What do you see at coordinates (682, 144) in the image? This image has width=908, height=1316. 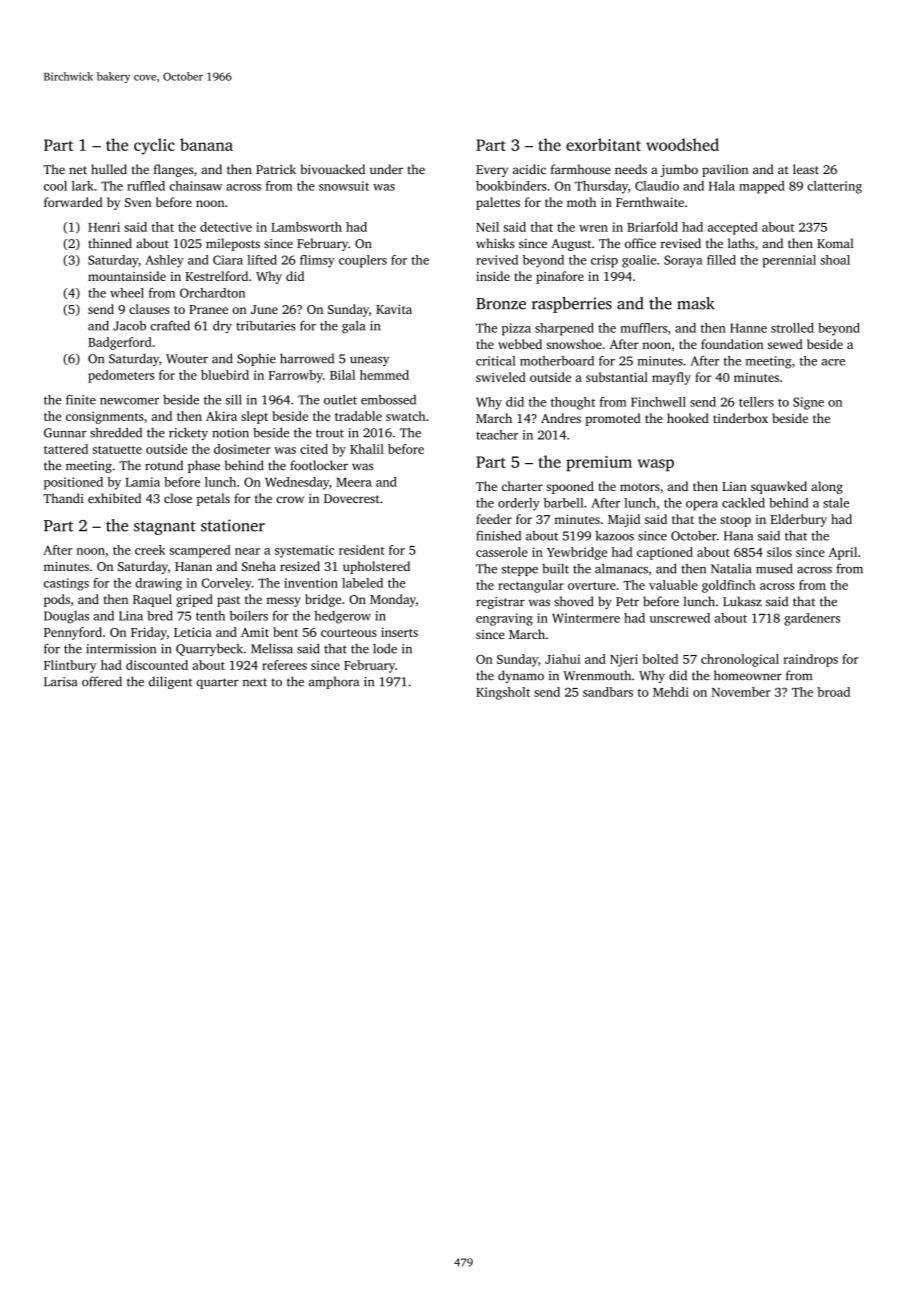 I see `woodshed` at bounding box center [682, 144].
